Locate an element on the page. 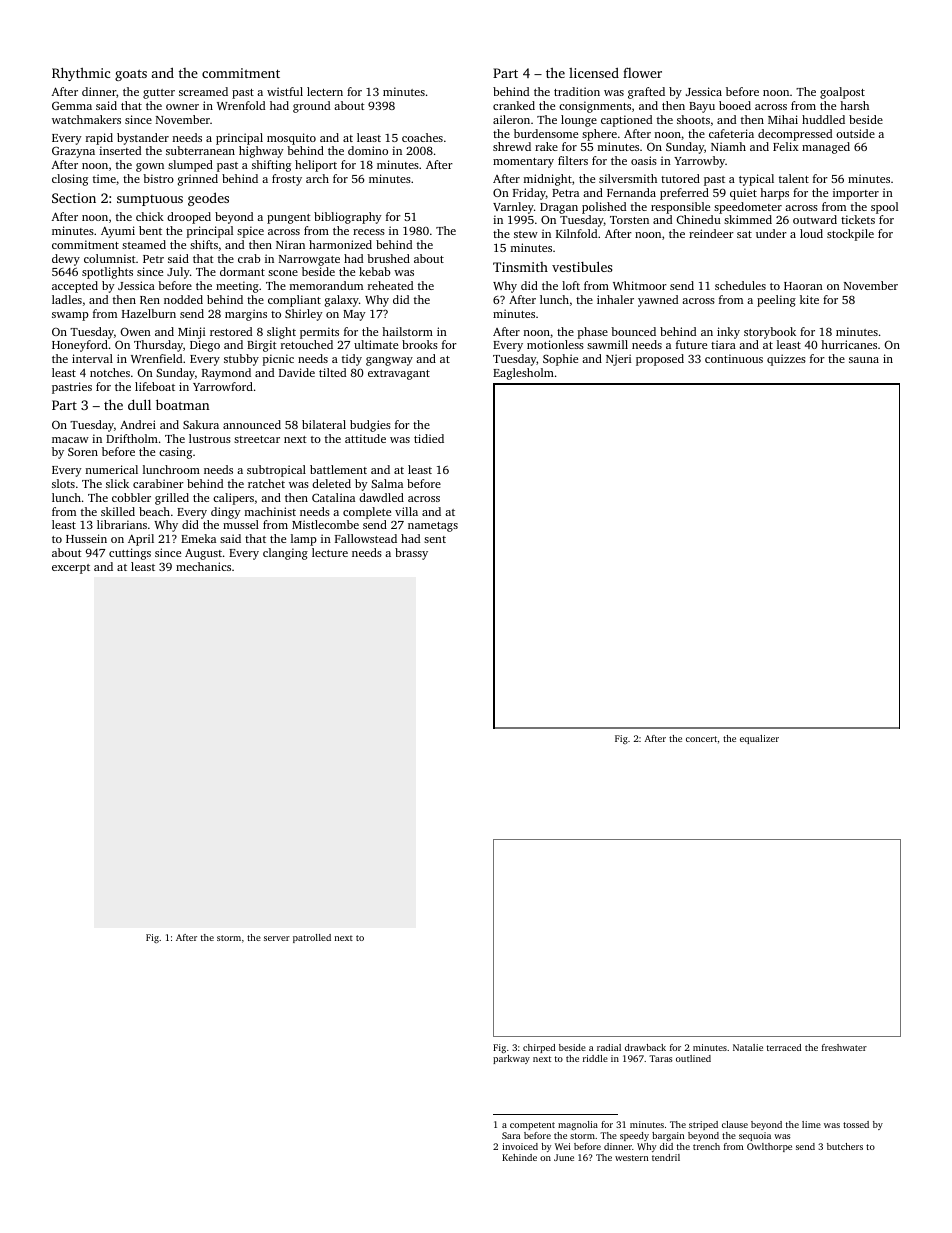 This page has height=1233, width=952. motionless is located at coordinates (555, 344).
